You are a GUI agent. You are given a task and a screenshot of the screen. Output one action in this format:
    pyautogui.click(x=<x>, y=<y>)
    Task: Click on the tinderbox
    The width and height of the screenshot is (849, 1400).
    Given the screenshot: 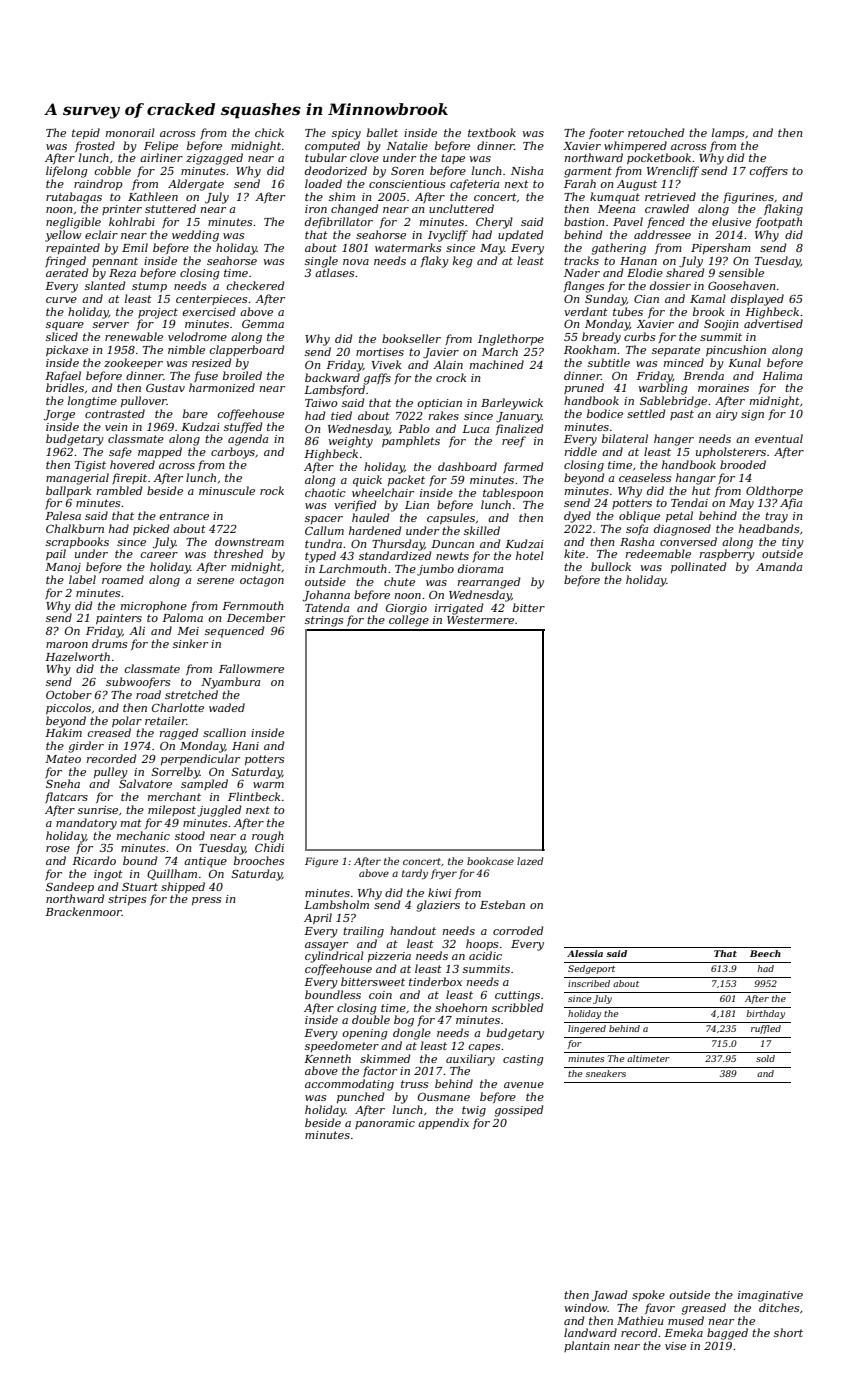 What is the action you would take?
    pyautogui.click(x=435, y=981)
